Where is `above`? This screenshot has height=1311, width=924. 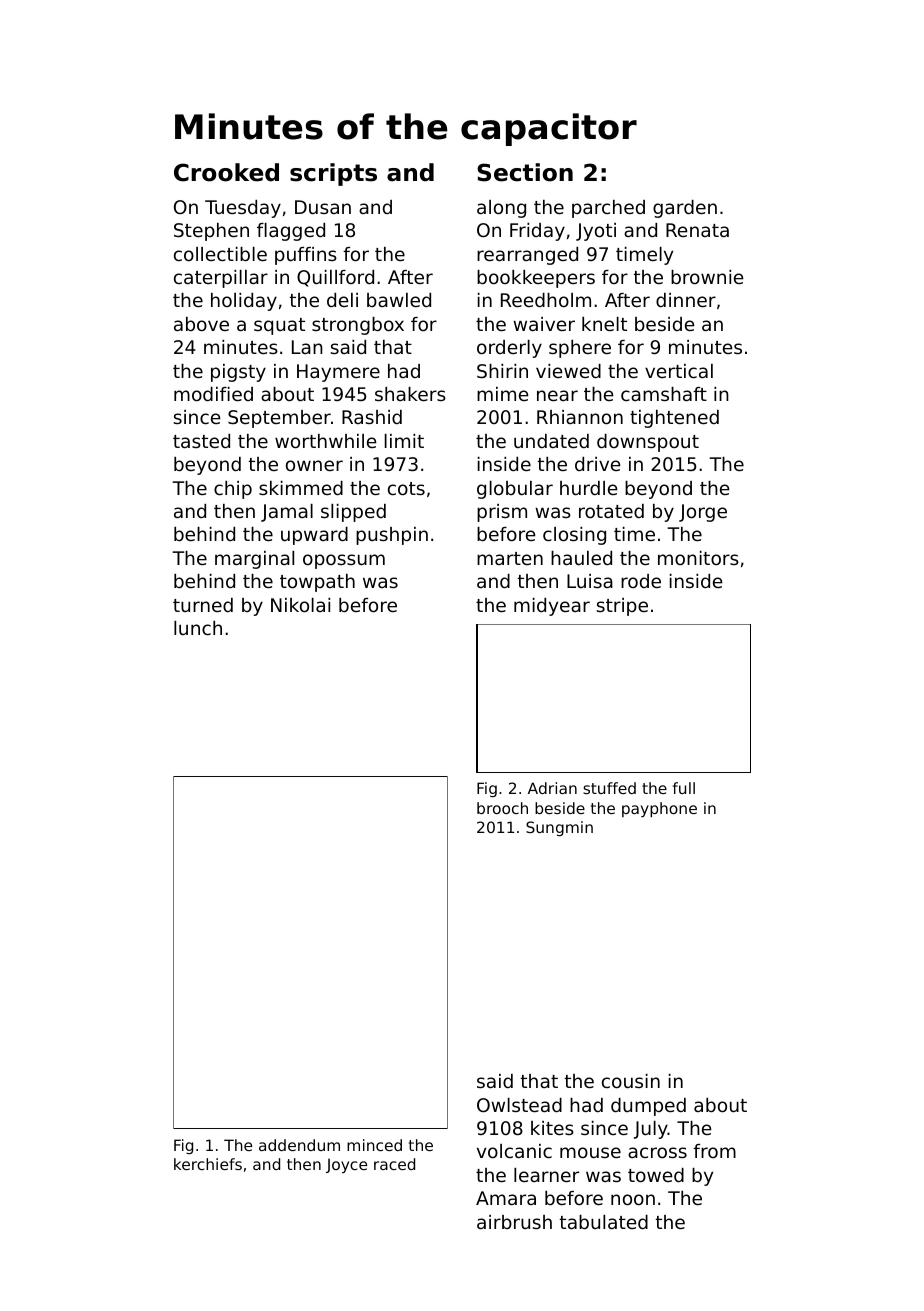 above is located at coordinates (201, 324).
